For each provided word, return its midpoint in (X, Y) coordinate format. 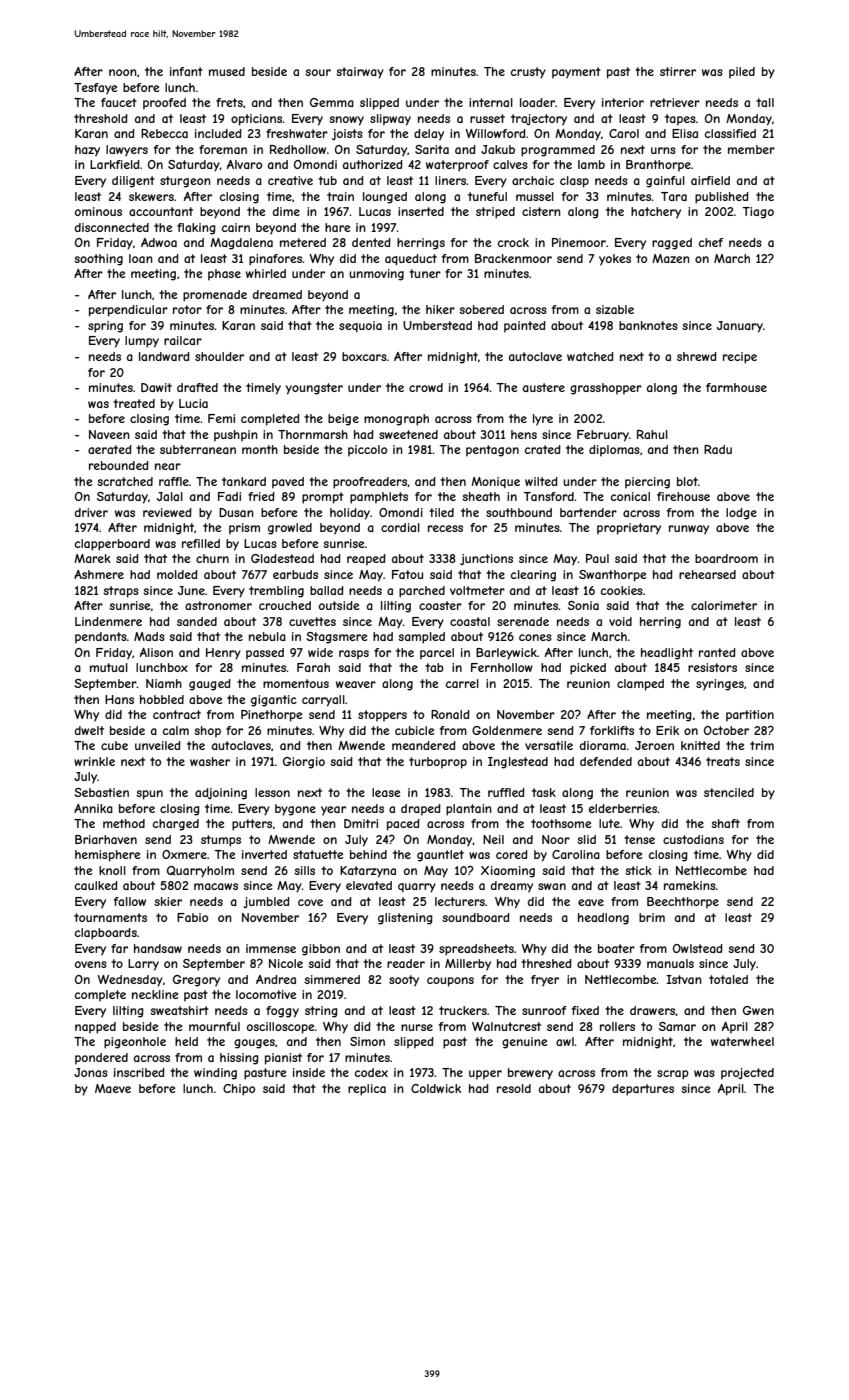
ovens (91, 964)
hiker (440, 309)
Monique (495, 482)
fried (261, 496)
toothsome (561, 823)
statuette (318, 854)
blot (687, 481)
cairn (236, 227)
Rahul (652, 434)
